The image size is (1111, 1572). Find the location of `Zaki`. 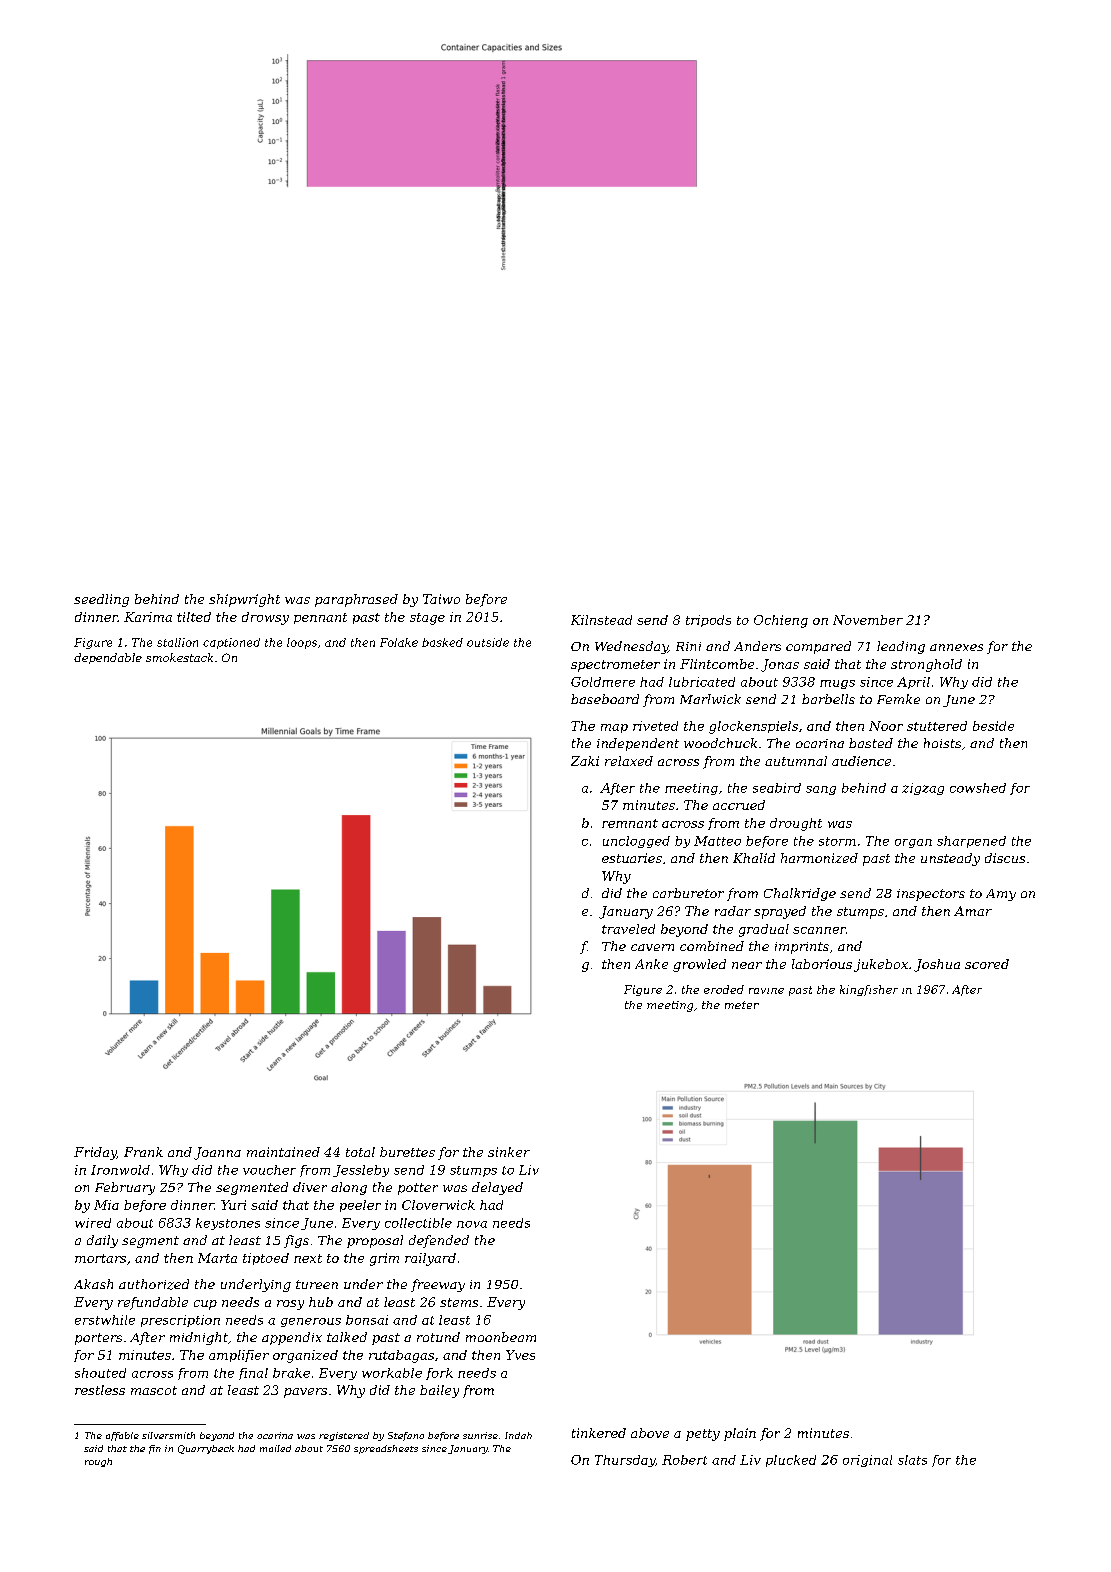

Zaki is located at coordinates (585, 761).
